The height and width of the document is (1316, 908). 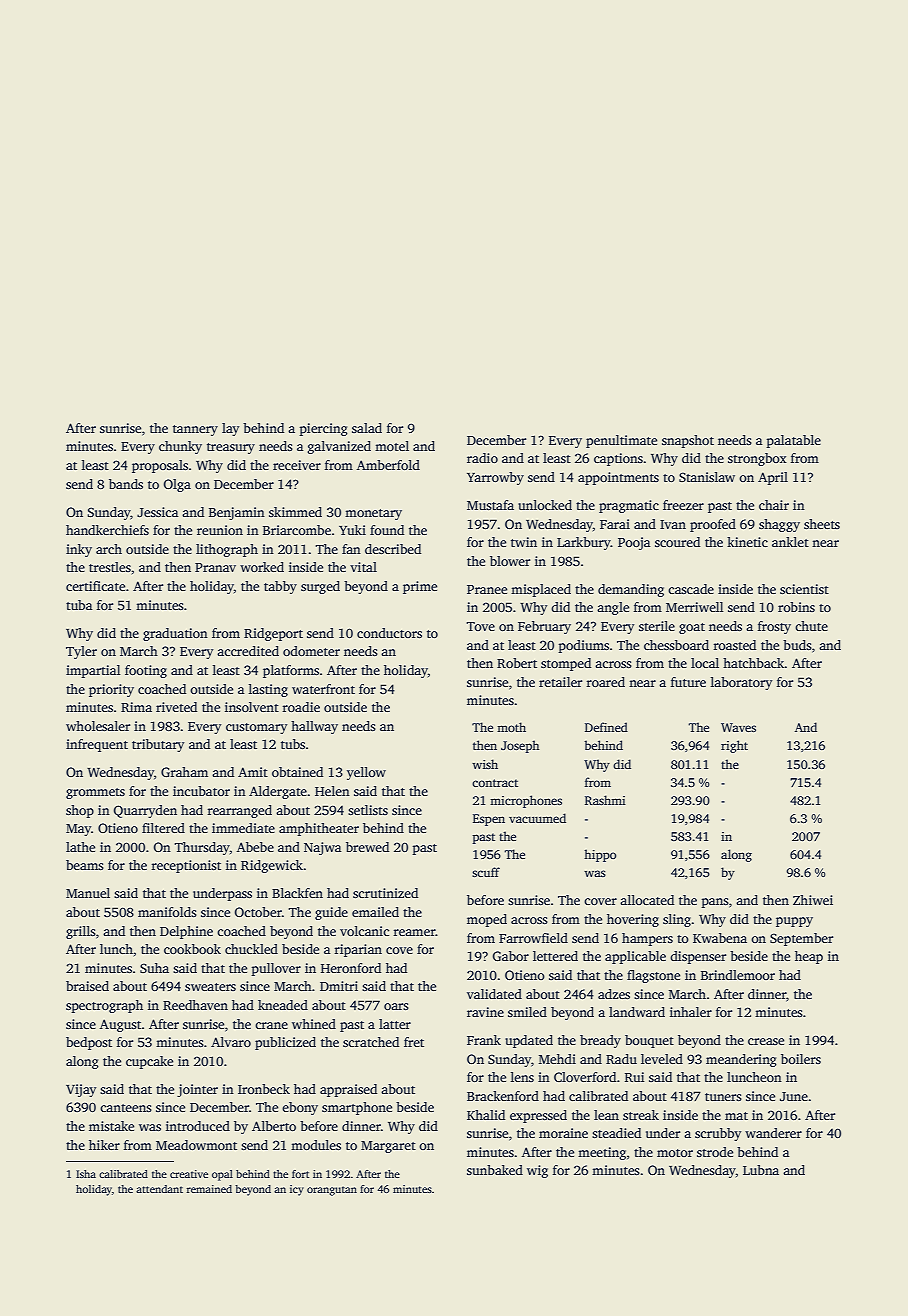 I want to click on Isha, so click(x=86, y=1174).
